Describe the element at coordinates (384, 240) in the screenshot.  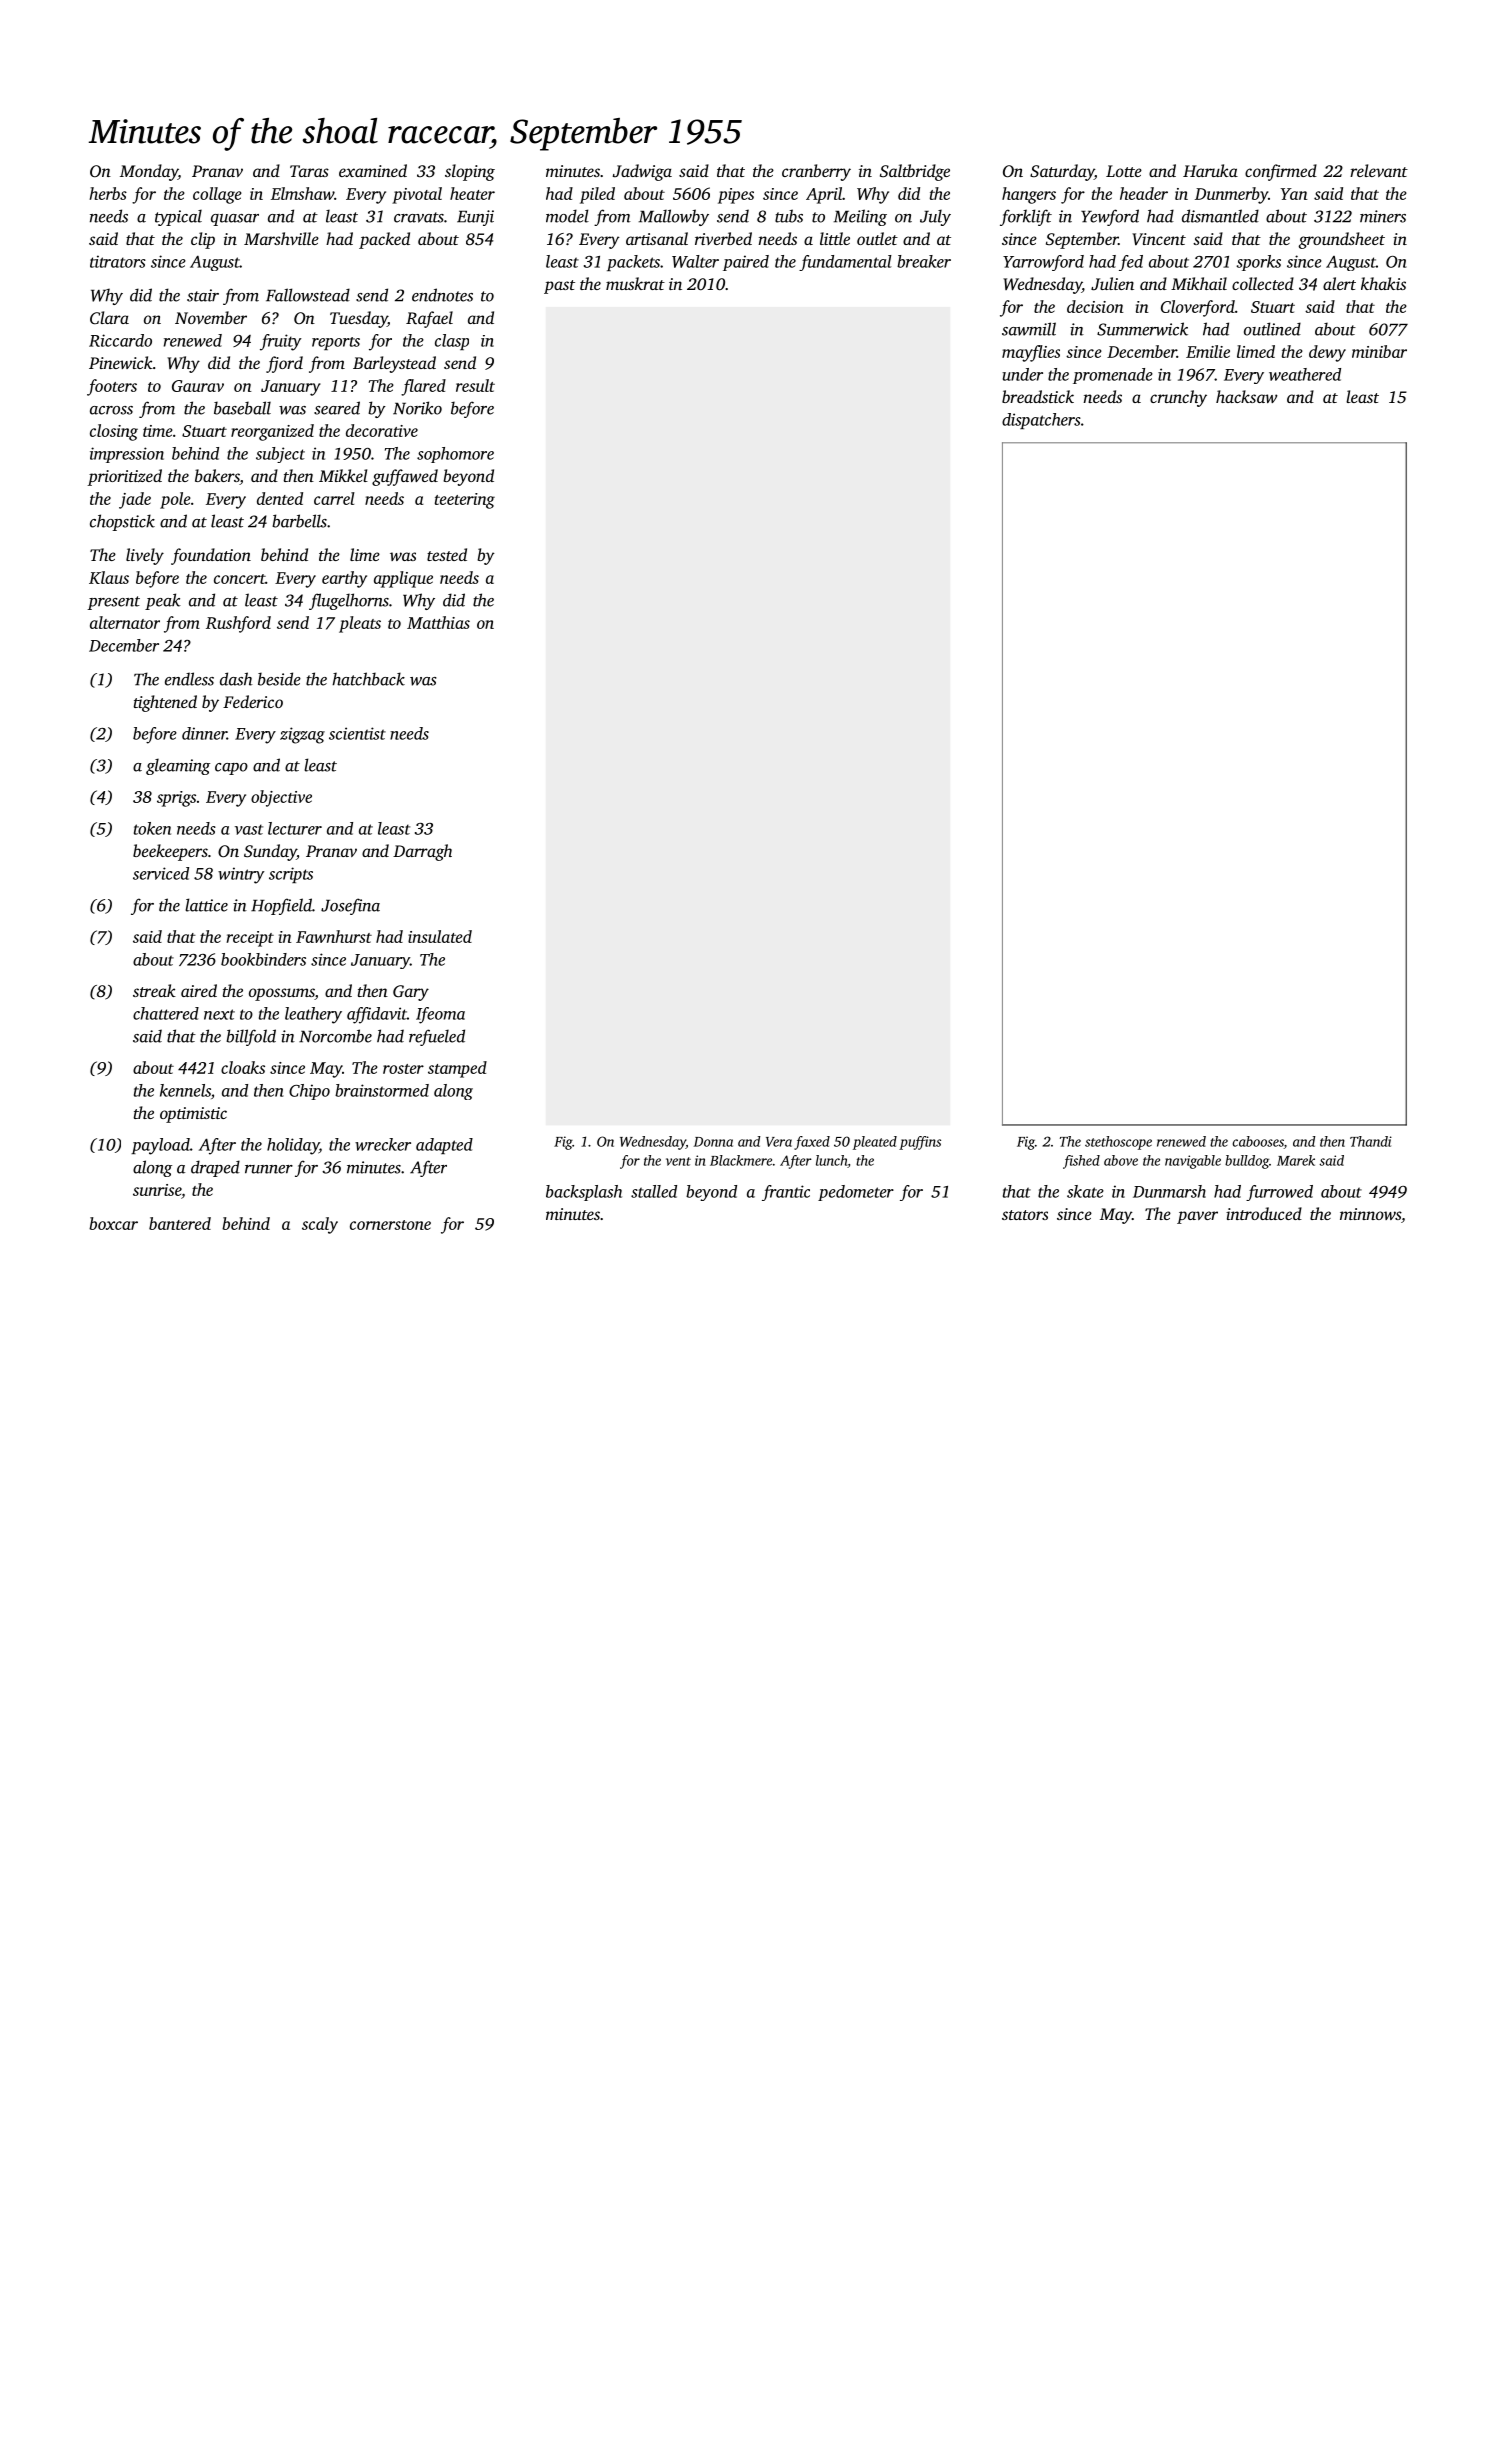
I see `packed` at that location.
